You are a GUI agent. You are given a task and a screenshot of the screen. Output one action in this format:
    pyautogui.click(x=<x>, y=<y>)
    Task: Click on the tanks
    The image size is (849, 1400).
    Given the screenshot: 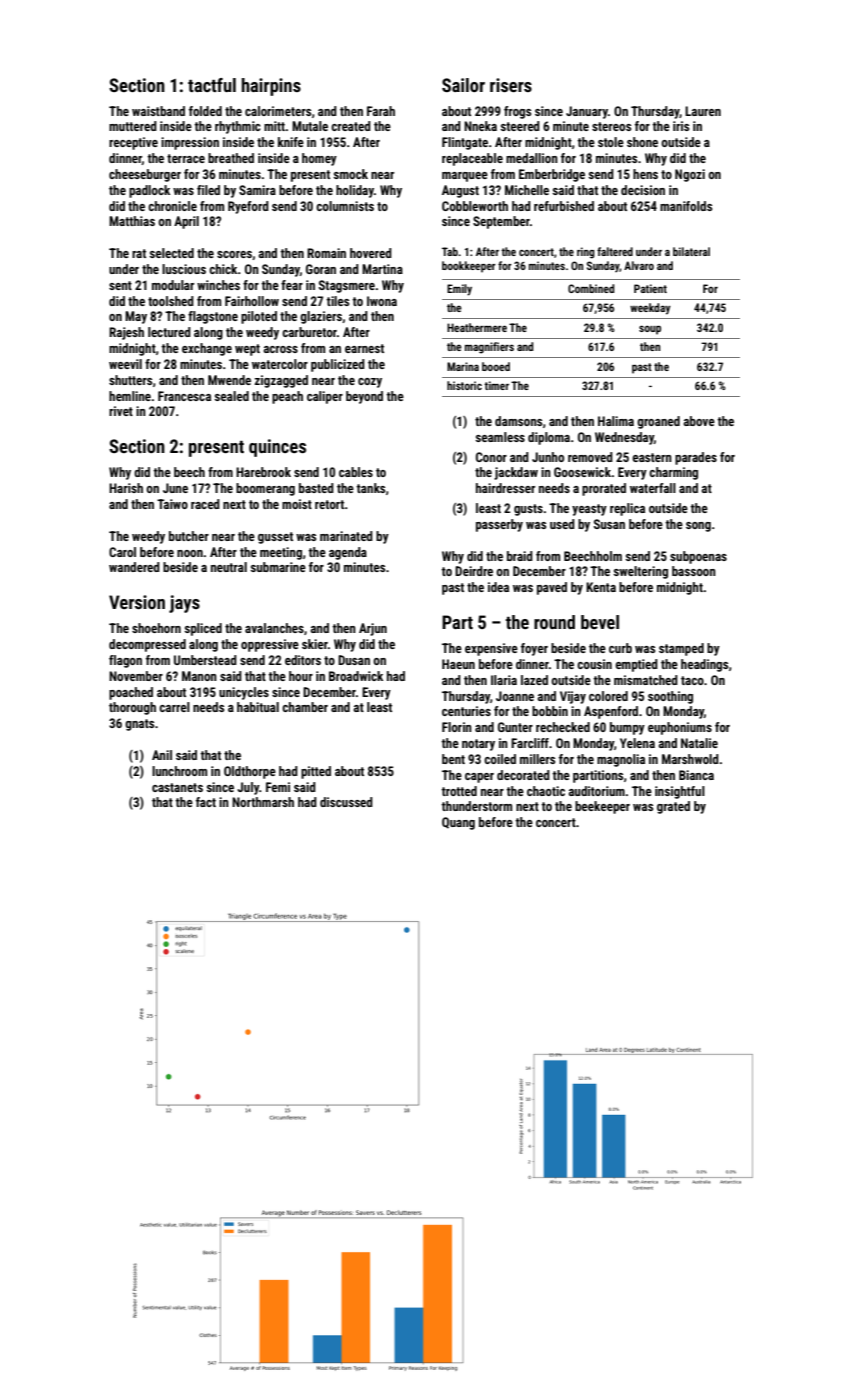 What is the action you would take?
    pyautogui.click(x=370, y=488)
